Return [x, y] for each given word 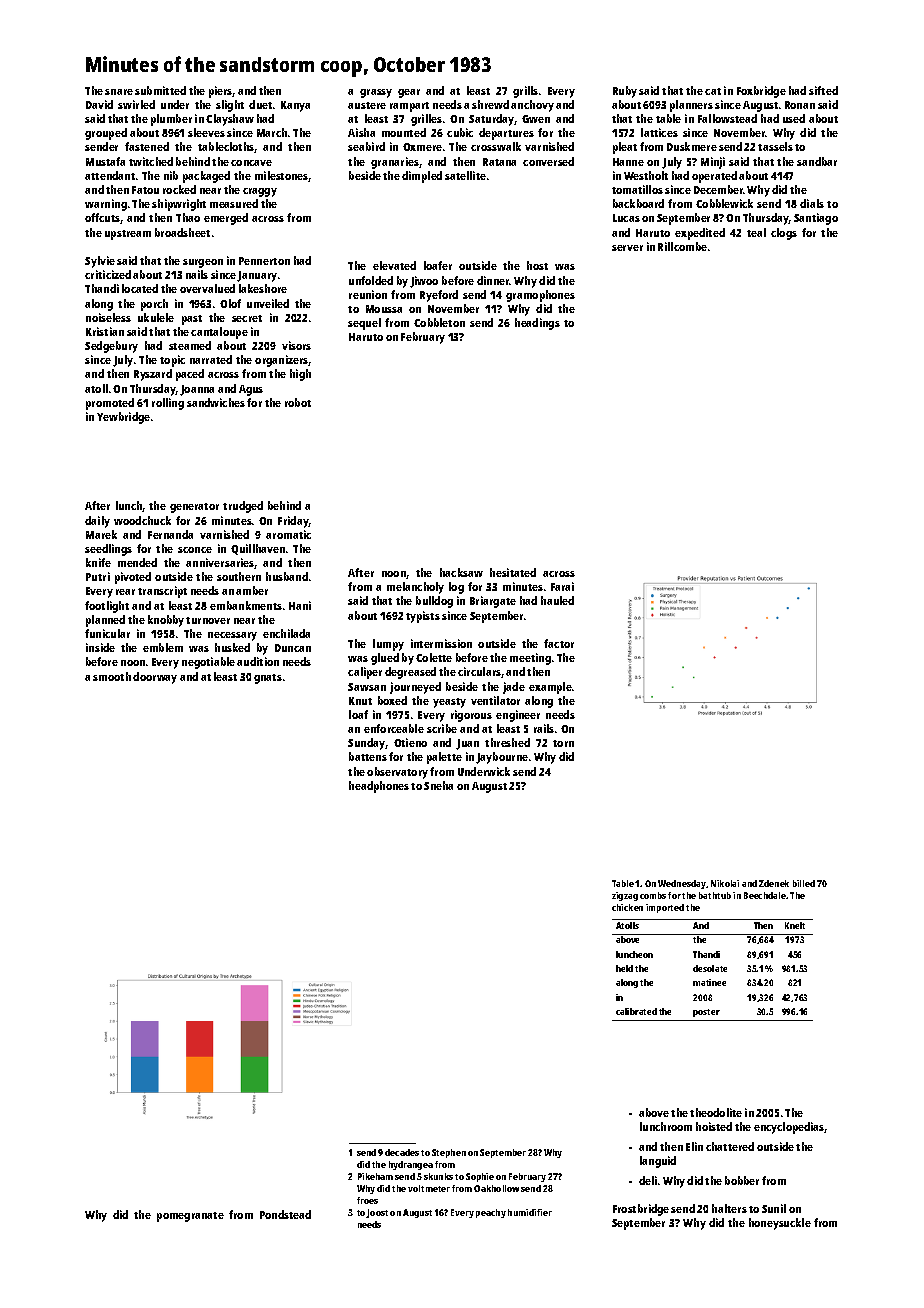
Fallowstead [727, 118]
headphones [379, 787]
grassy [376, 93]
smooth [112, 676]
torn [563, 743]
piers [221, 92]
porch [154, 305]
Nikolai [725, 883]
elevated [394, 265]
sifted [823, 90]
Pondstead [285, 1214]
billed [804, 883]
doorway [155, 678]
